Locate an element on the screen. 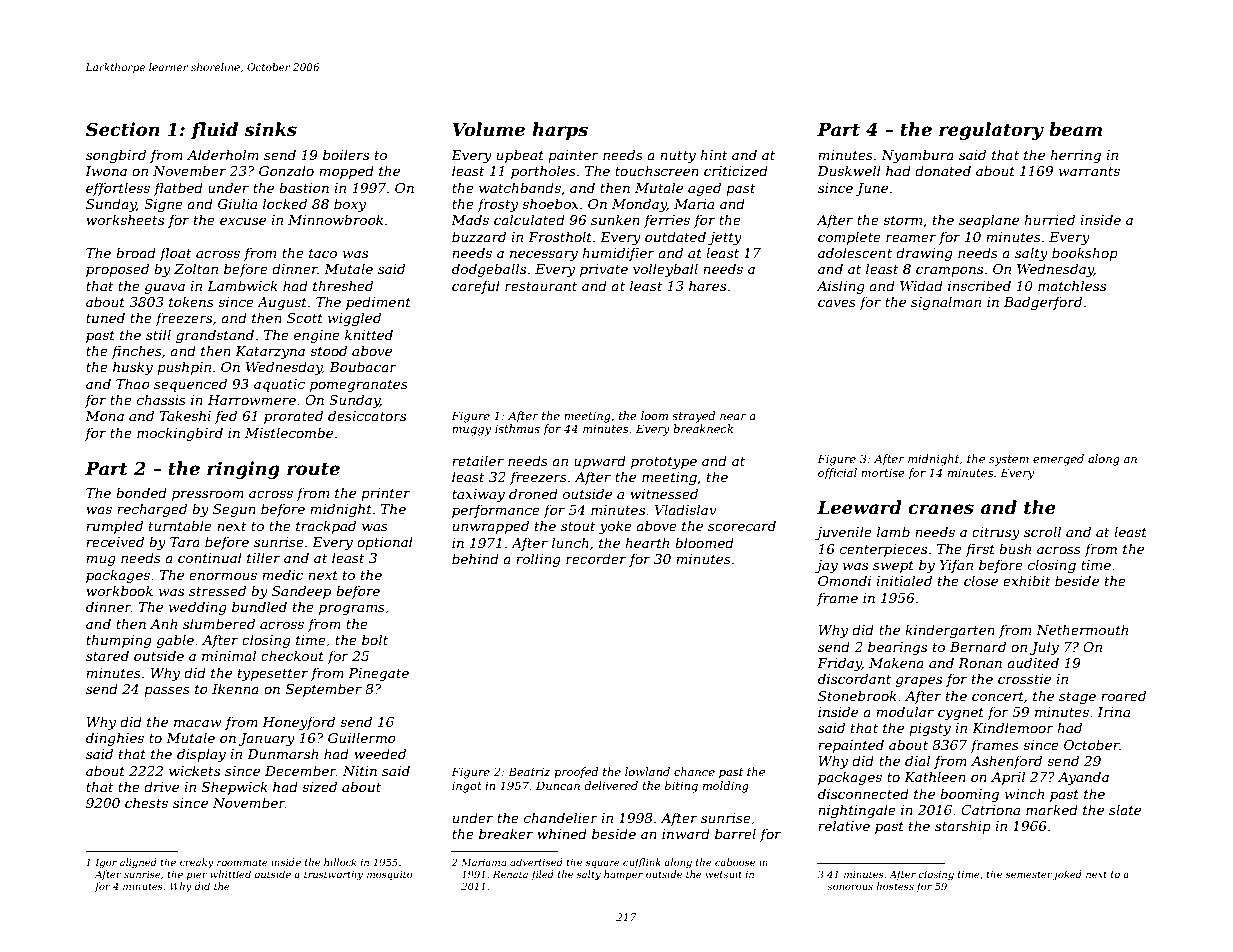 This screenshot has height=952, width=1233. emerged is located at coordinates (1058, 460).
